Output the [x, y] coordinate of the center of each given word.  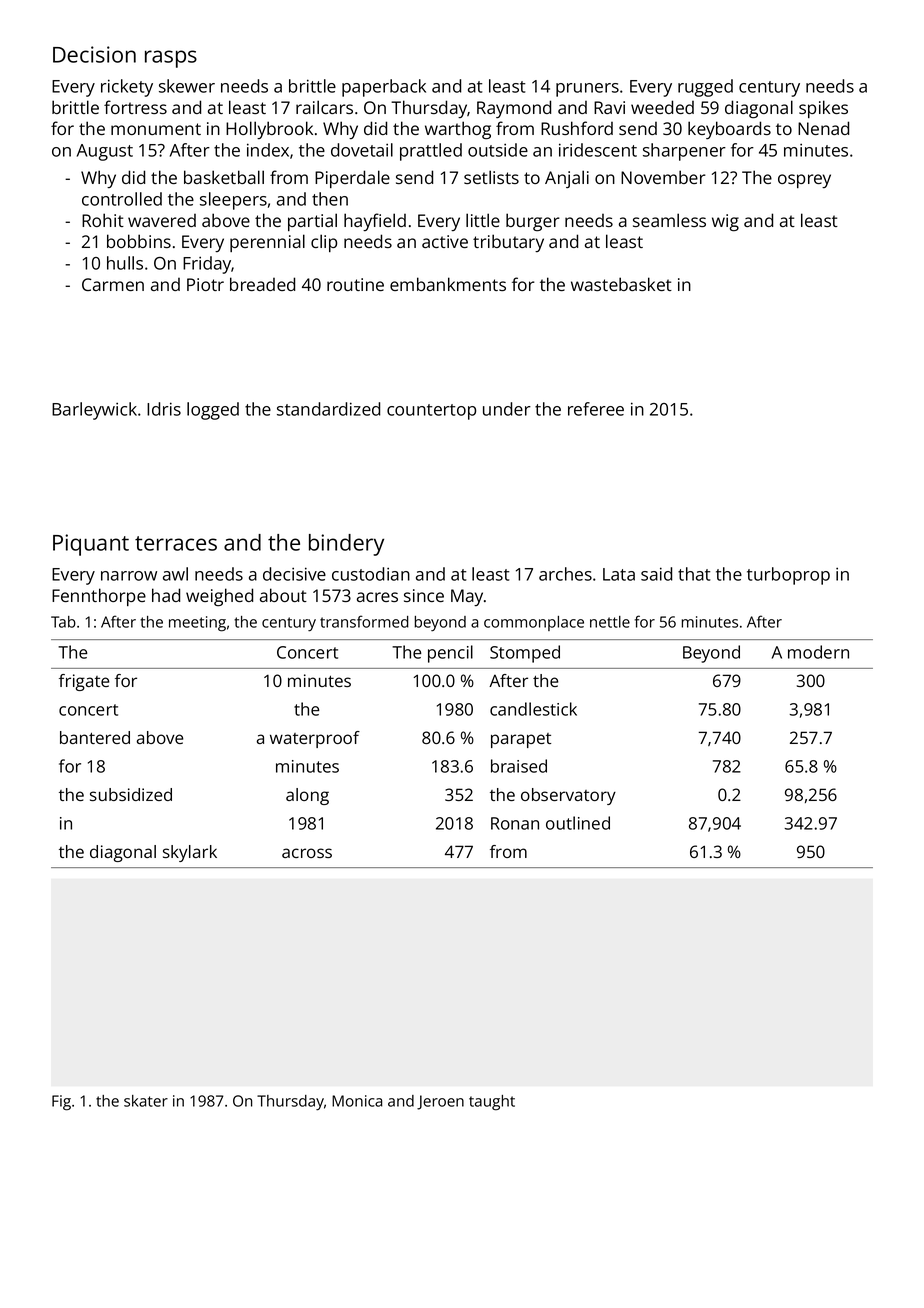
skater [146, 1101]
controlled [122, 199]
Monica [357, 1101]
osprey [804, 181]
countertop [431, 412]
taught [492, 1103]
